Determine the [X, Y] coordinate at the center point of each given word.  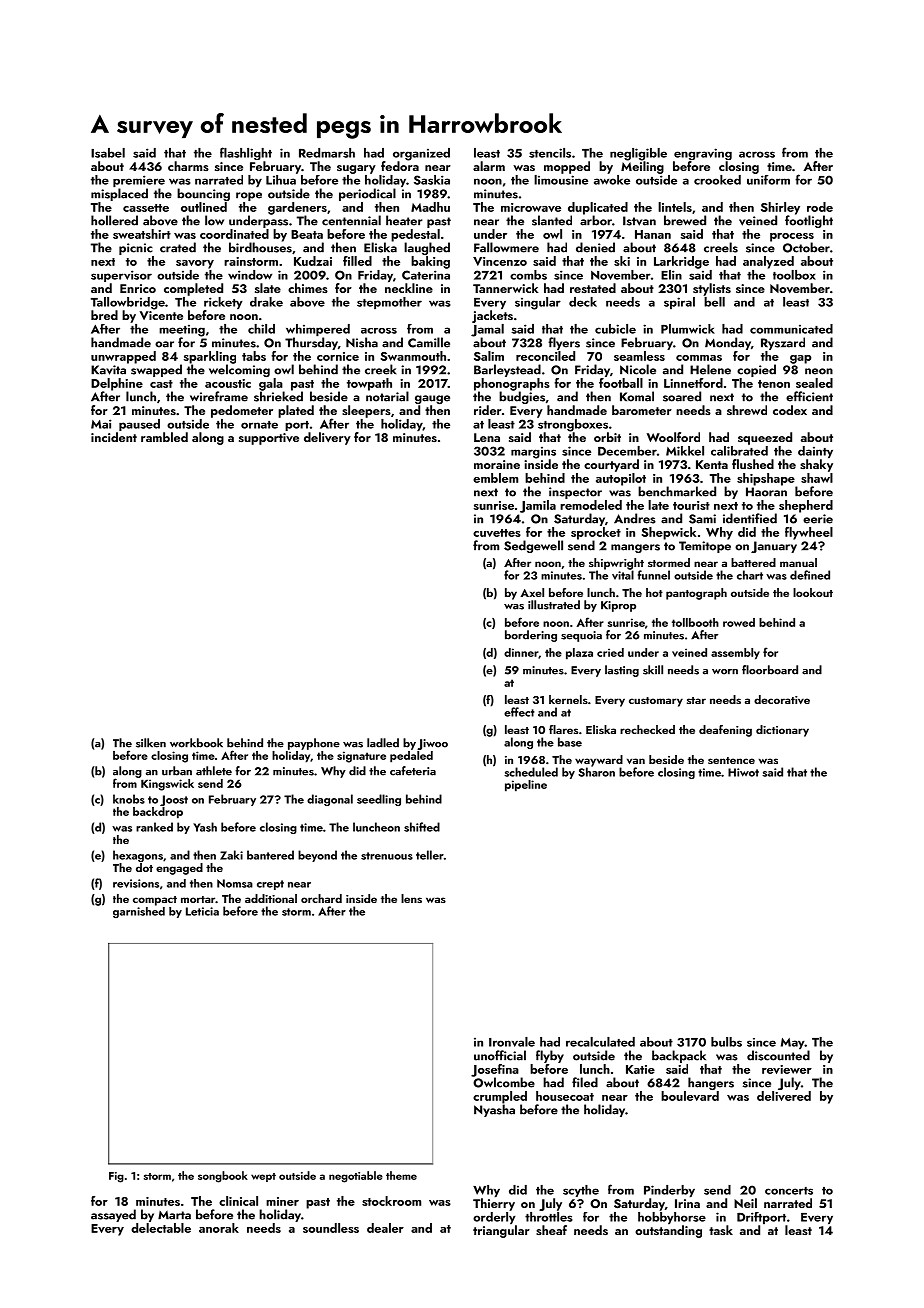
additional [271, 898]
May [793, 1043]
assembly [735, 654]
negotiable [356, 1177]
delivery [327, 438]
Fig [116, 1177]
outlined [204, 207]
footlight [809, 221]
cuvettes [497, 533]
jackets [492, 316]
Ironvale [512, 1042]
